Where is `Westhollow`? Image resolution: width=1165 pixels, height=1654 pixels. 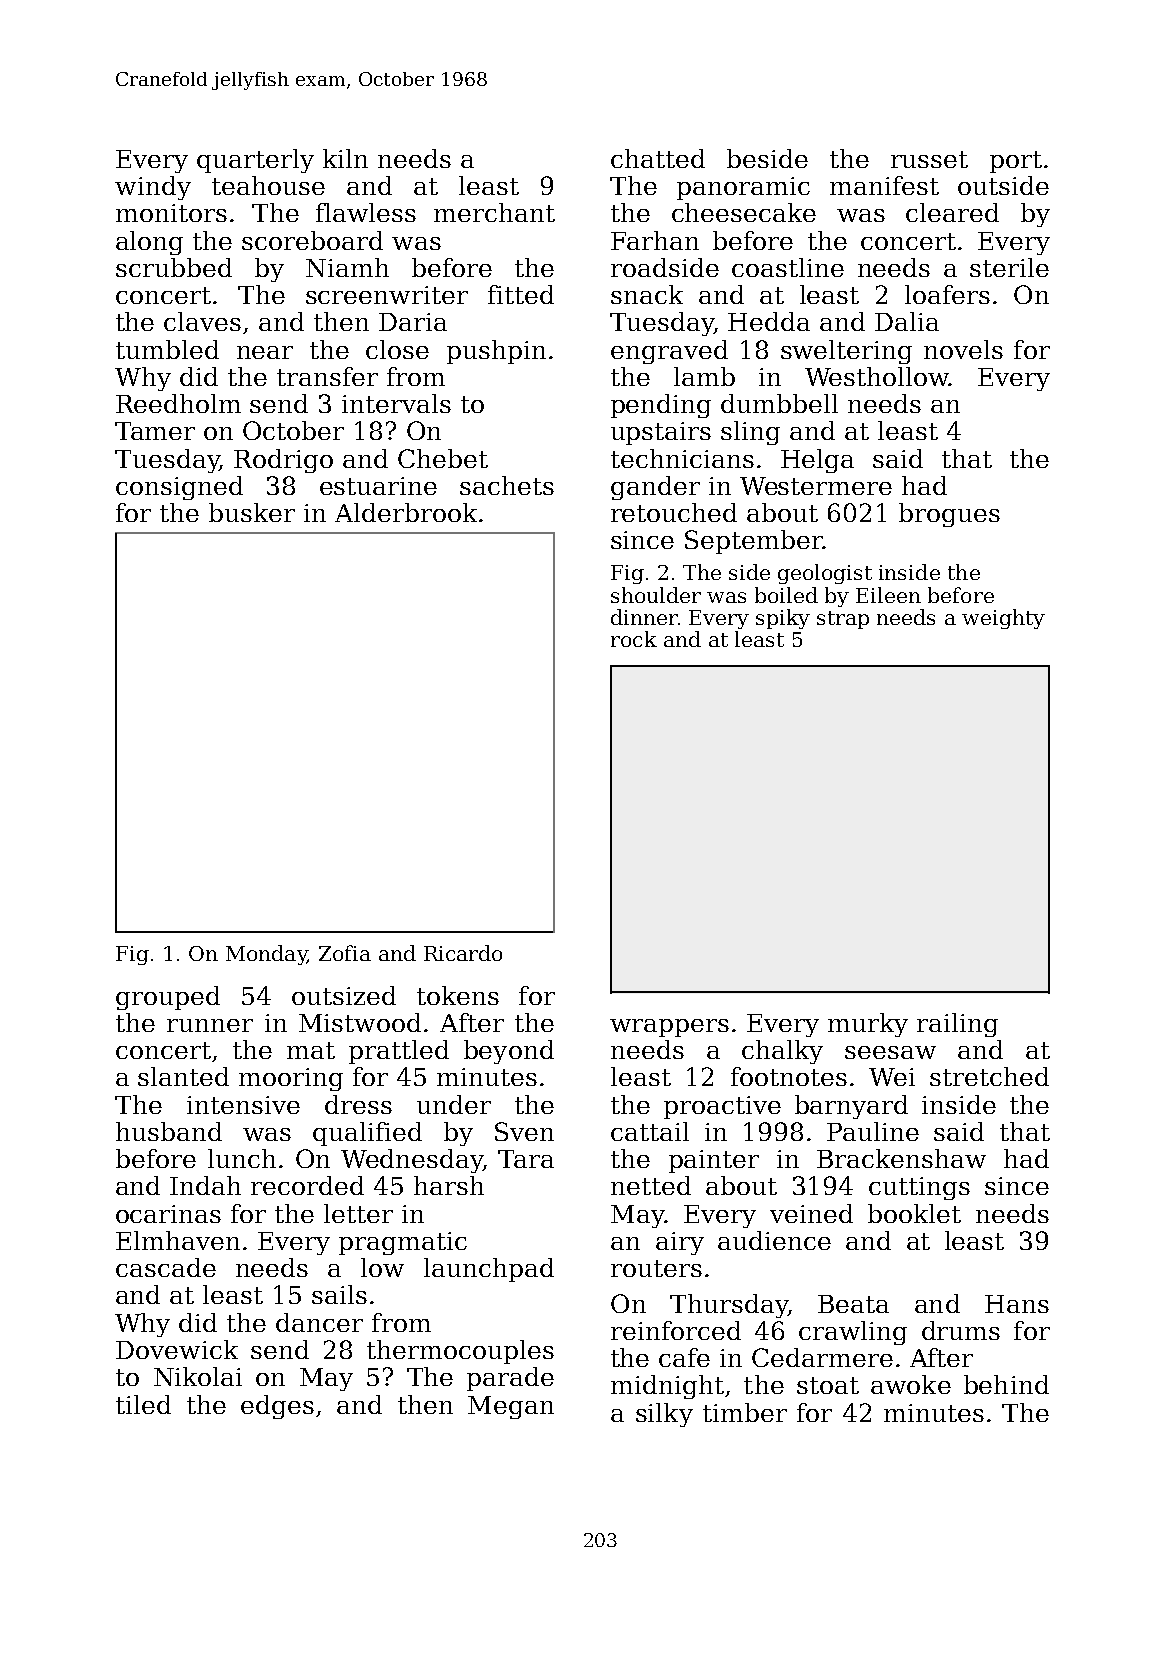 Westhollow is located at coordinates (877, 376).
